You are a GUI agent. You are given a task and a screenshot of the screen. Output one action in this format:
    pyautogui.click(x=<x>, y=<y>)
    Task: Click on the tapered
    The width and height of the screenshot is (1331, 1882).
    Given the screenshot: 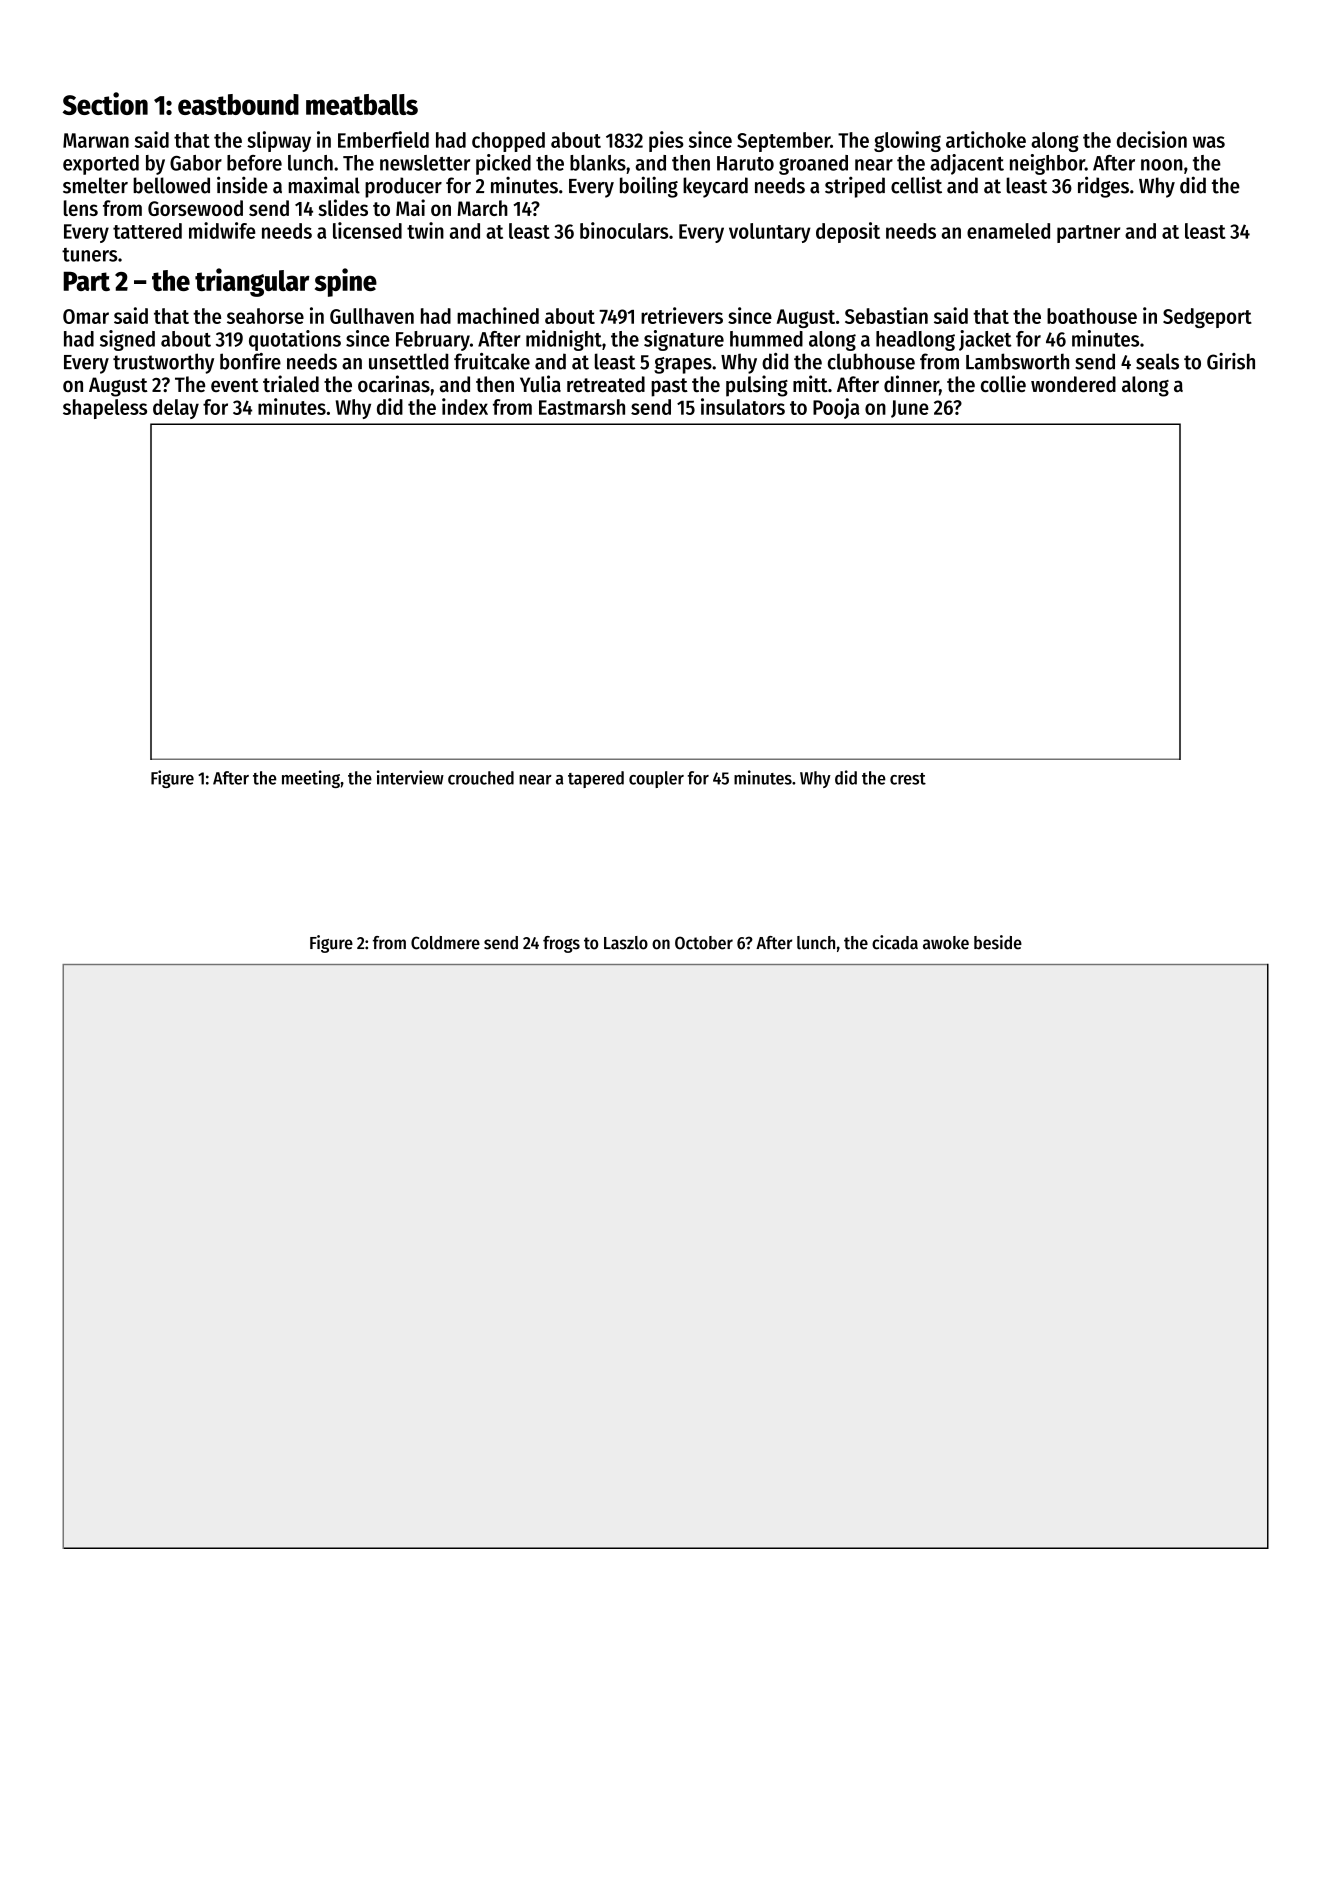 What is the action you would take?
    pyautogui.click(x=596, y=779)
